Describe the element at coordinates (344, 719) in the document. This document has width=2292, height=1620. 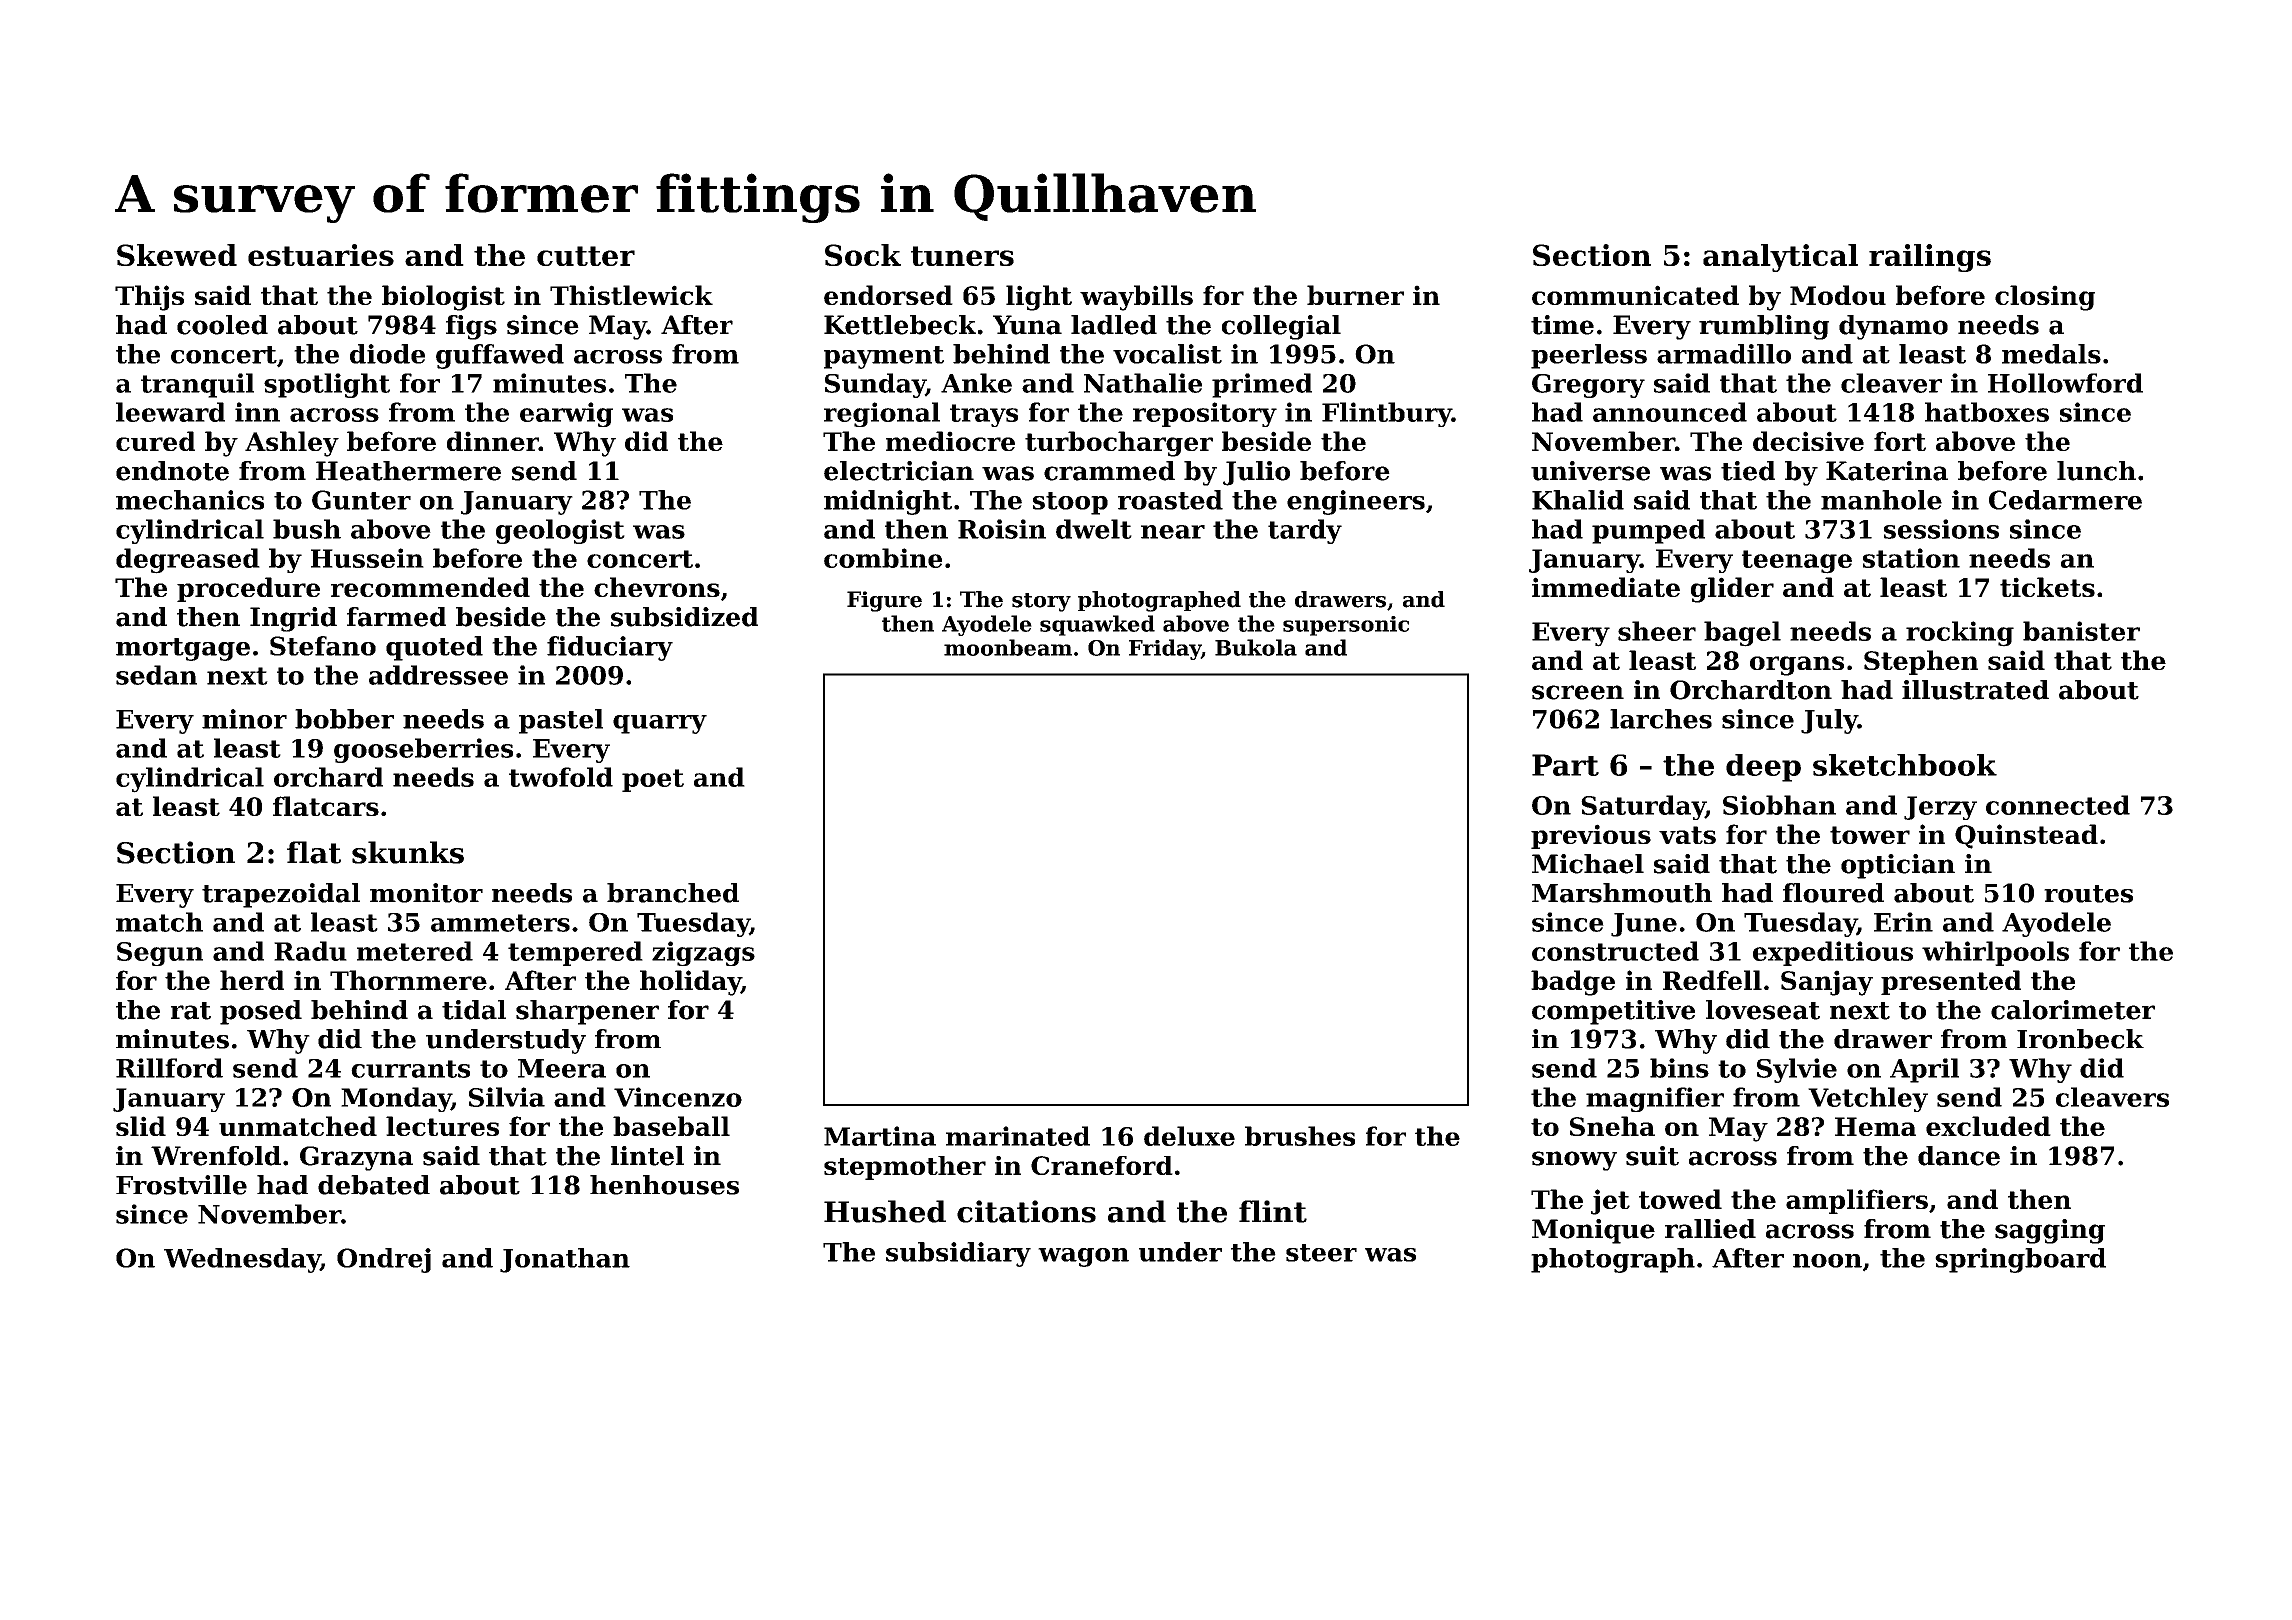
I see `bobber` at that location.
